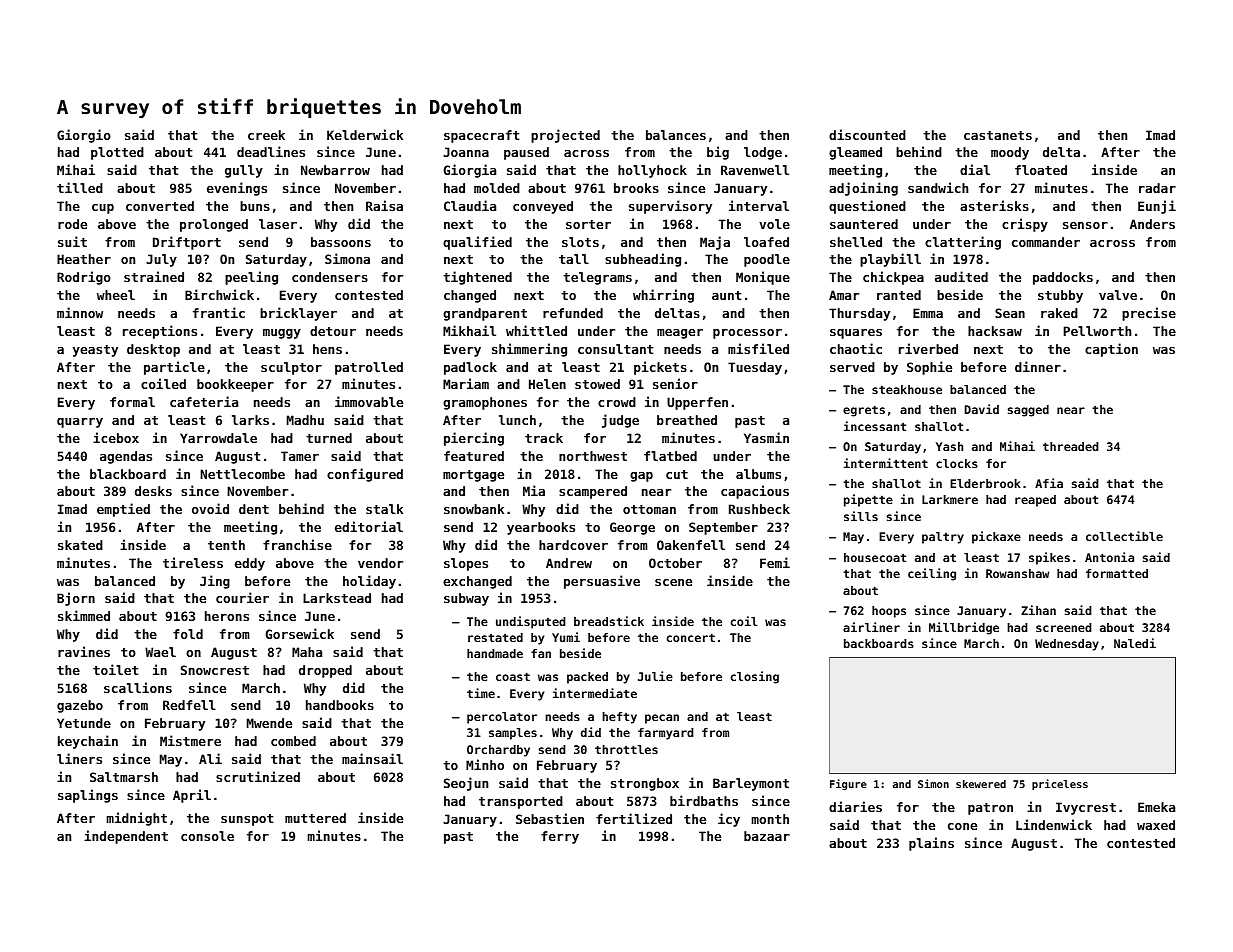 Image resolution: width=1233 pixels, height=952 pixels. Describe the element at coordinates (365, 134) in the screenshot. I see `Kelderwick` at that location.
